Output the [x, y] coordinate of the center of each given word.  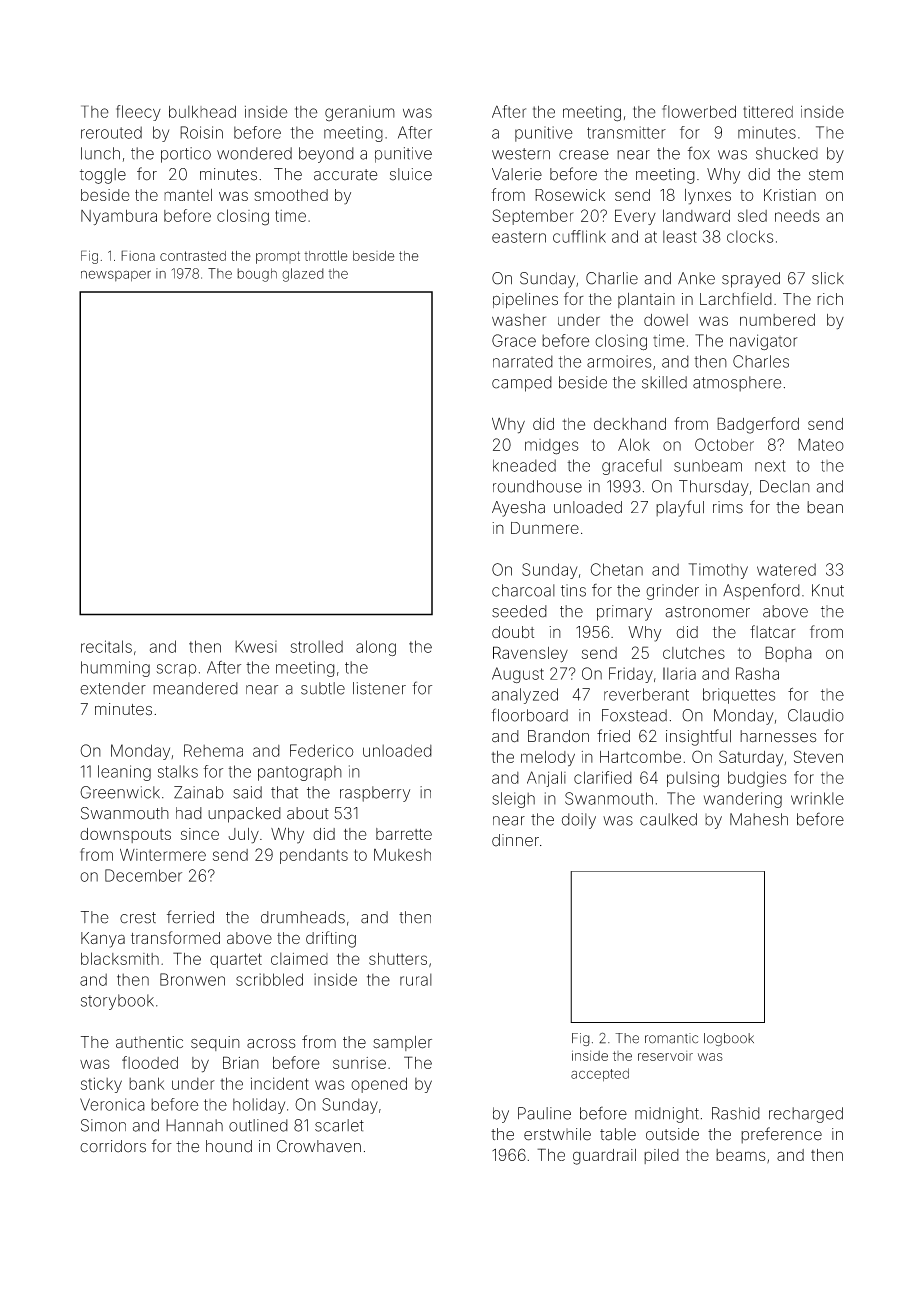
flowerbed [699, 111]
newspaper [116, 276]
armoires [619, 361]
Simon [103, 1125]
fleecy [138, 113]
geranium [360, 114]
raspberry [375, 794]
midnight [667, 1115]
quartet [236, 960]
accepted [600, 1075]
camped [522, 384]
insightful [698, 737]
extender [113, 688]
